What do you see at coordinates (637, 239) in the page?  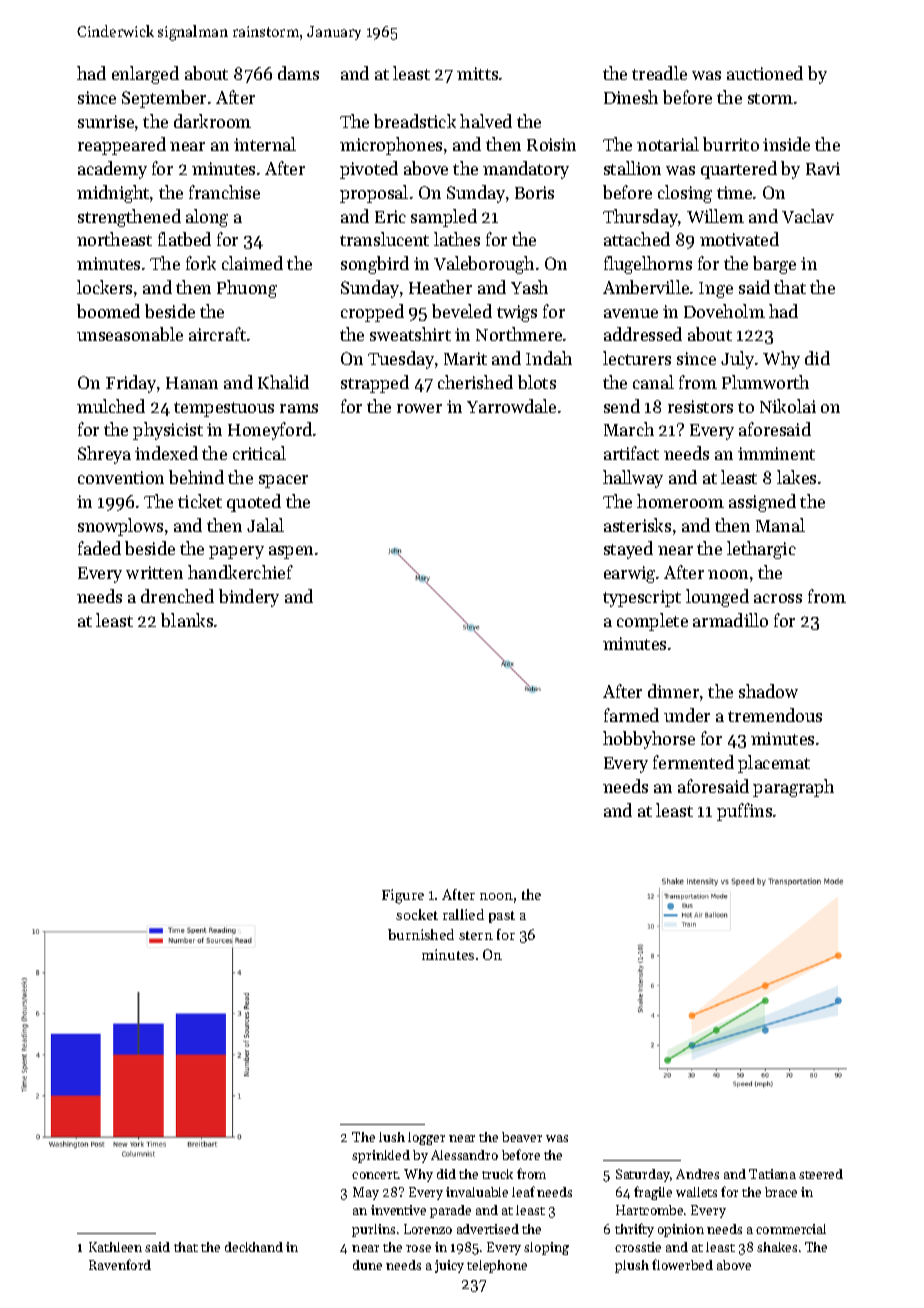 I see `attached` at bounding box center [637, 239].
